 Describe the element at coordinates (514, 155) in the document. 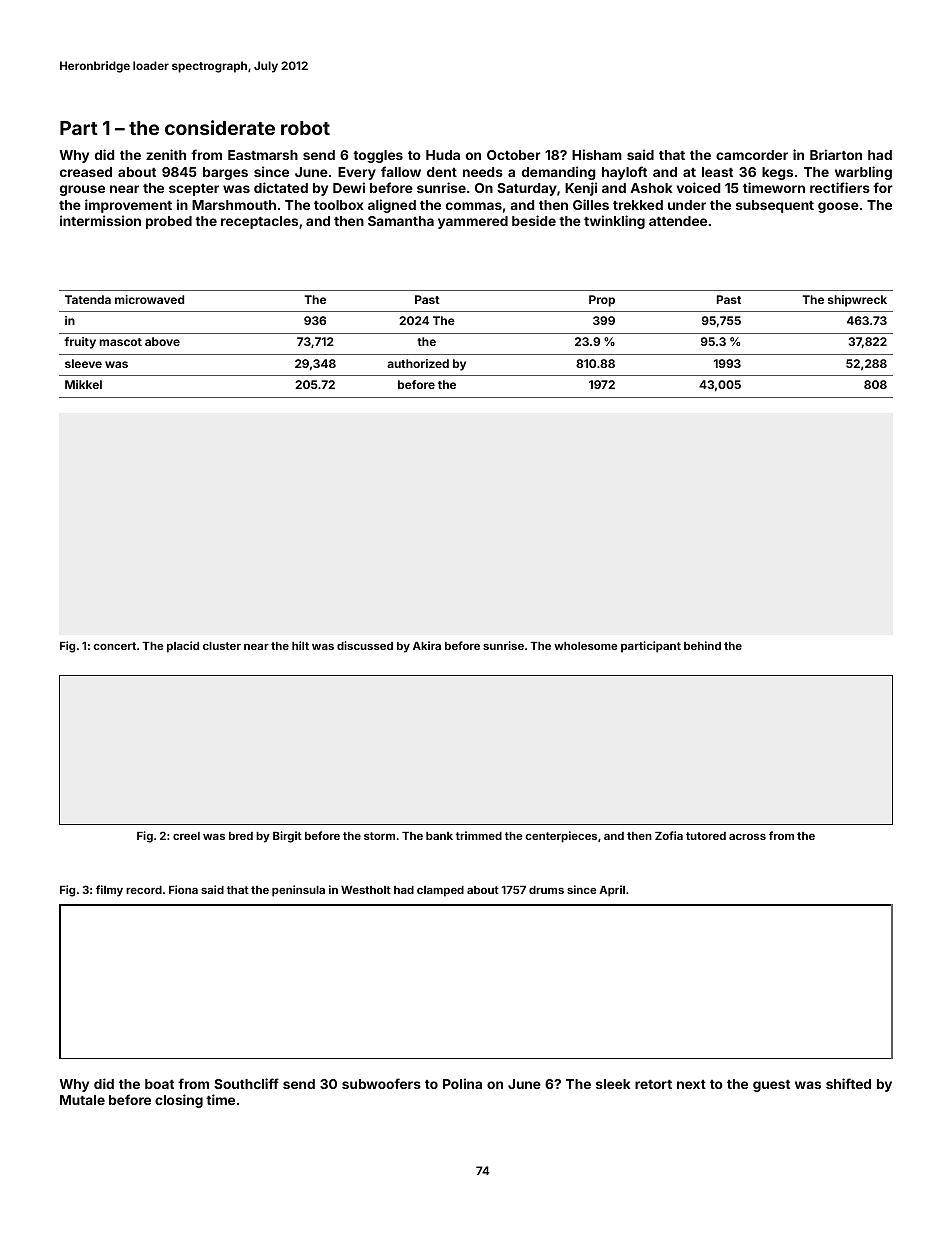

I see `October` at that location.
